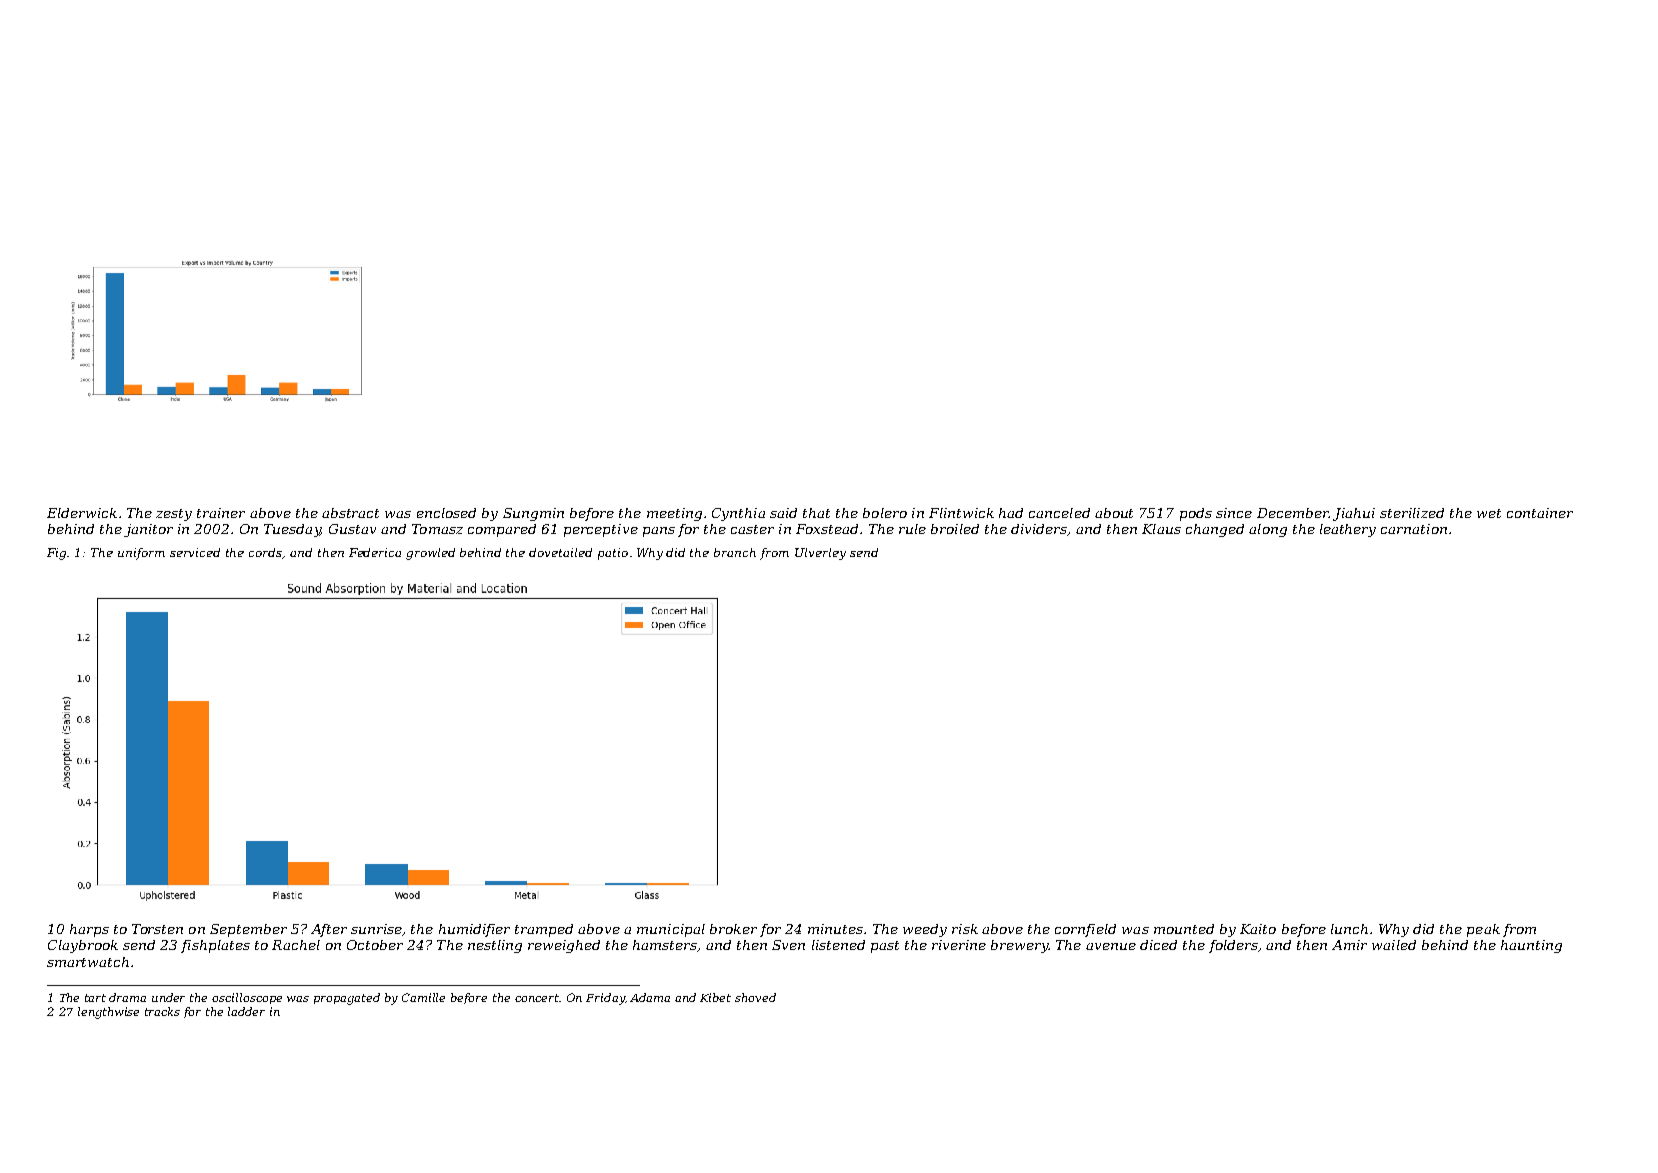  I want to click on shoved, so click(755, 997).
